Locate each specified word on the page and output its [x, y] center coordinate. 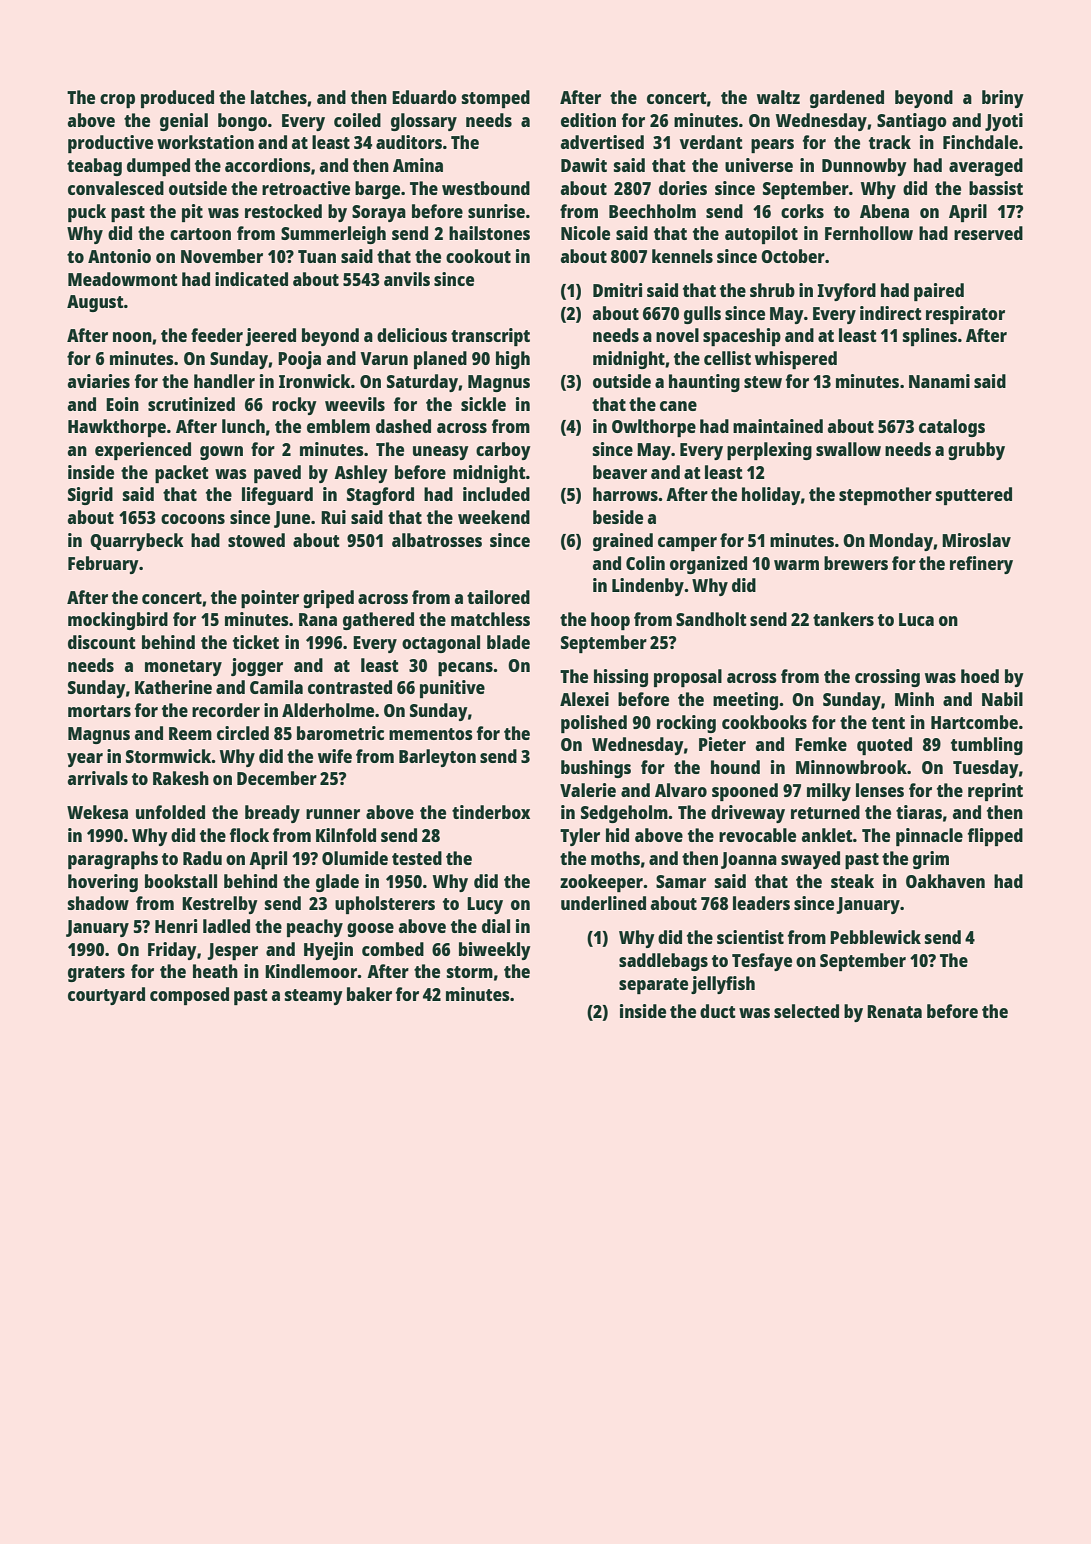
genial [184, 122]
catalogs [952, 428]
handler [224, 381]
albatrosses [437, 540]
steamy [314, 997]
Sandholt [711, 619]
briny [1003, 99]
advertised [602, 142]
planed [440, 360]
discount [102, 642]
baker [369, 994]
